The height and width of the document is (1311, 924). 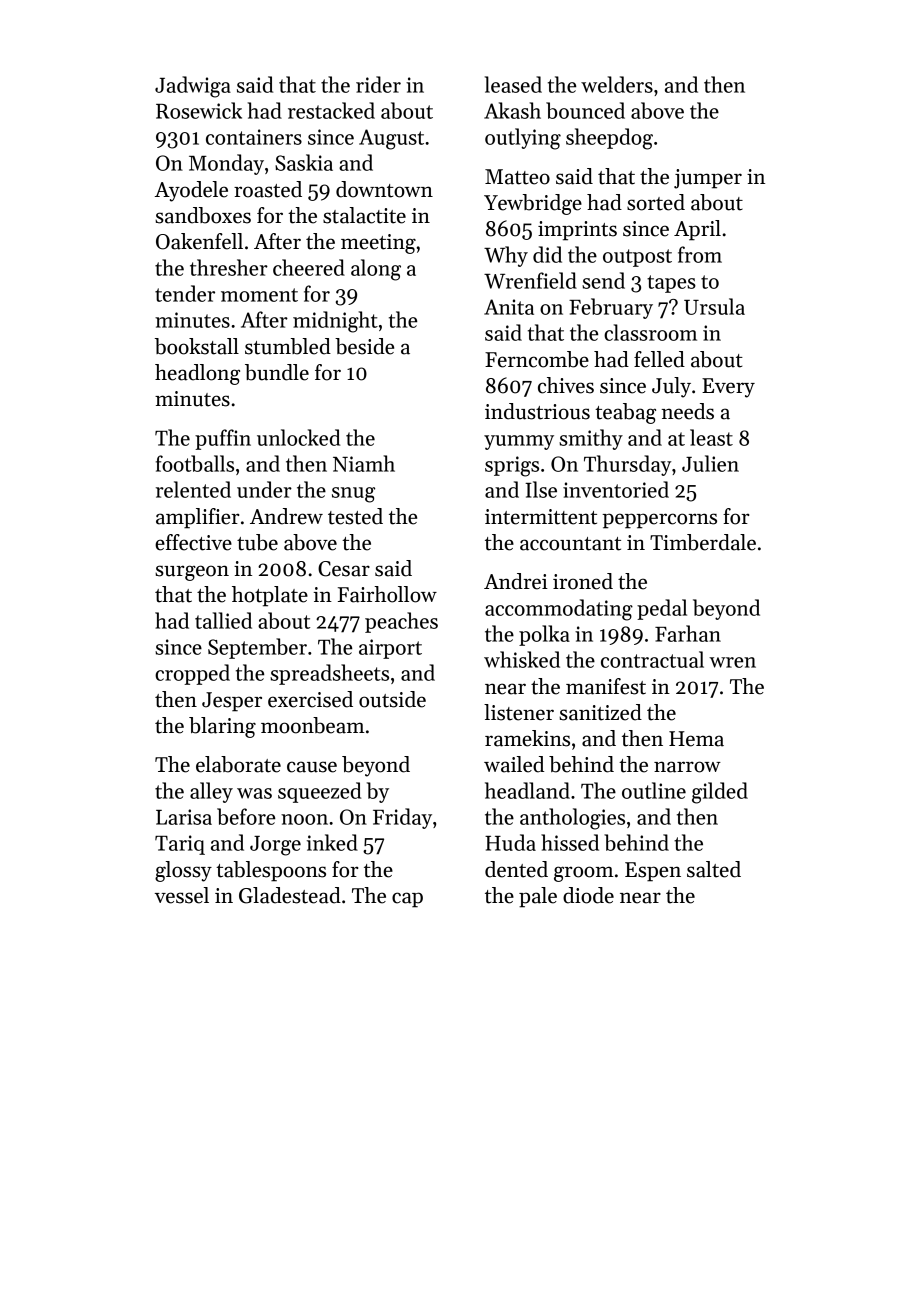 What do you see at coordinates (313, 725) in the document?
I see `moonbeam` at bounding box center [313, 725].
